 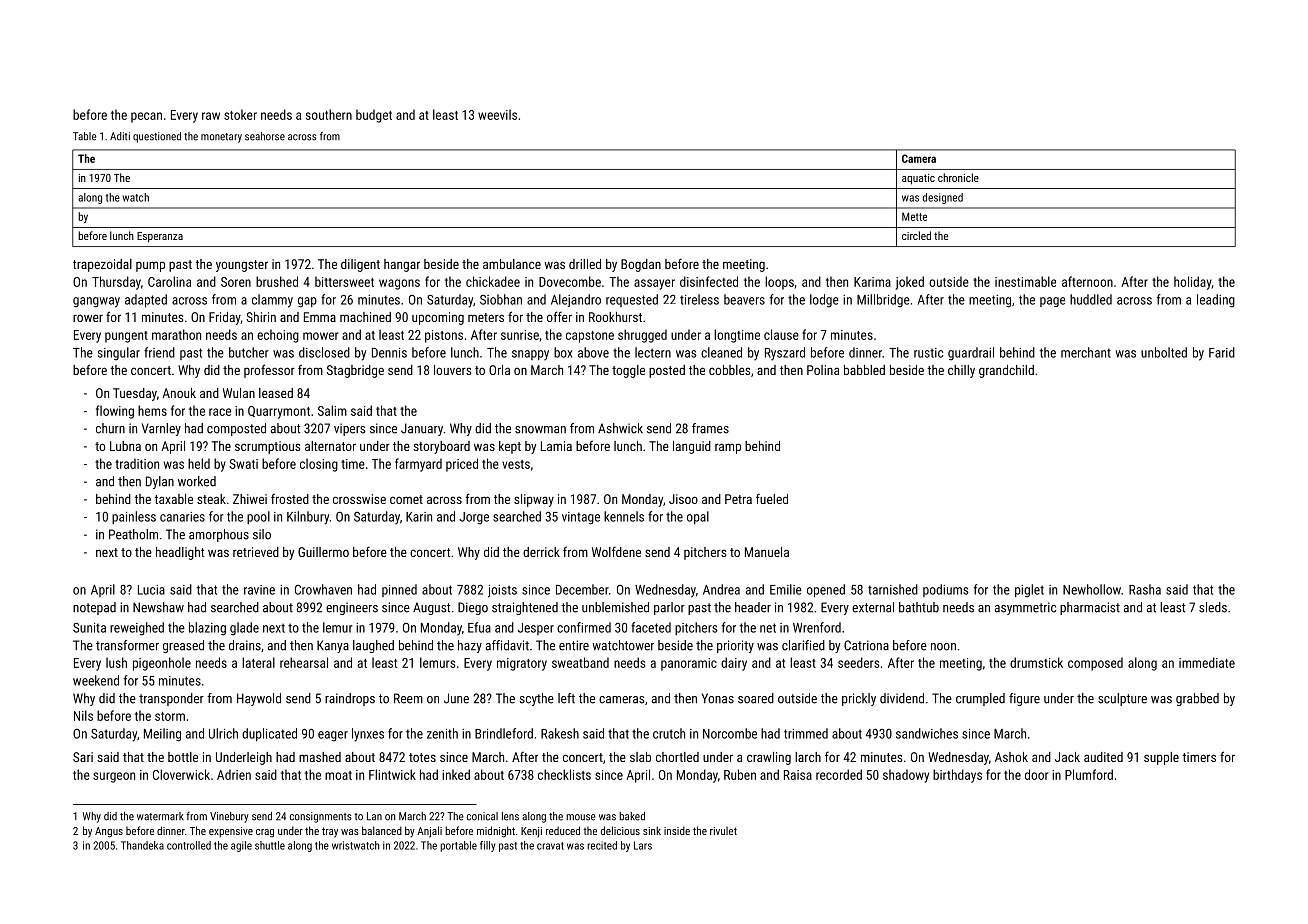 I want to click on sculpture, so click(x=1122, y=699).
